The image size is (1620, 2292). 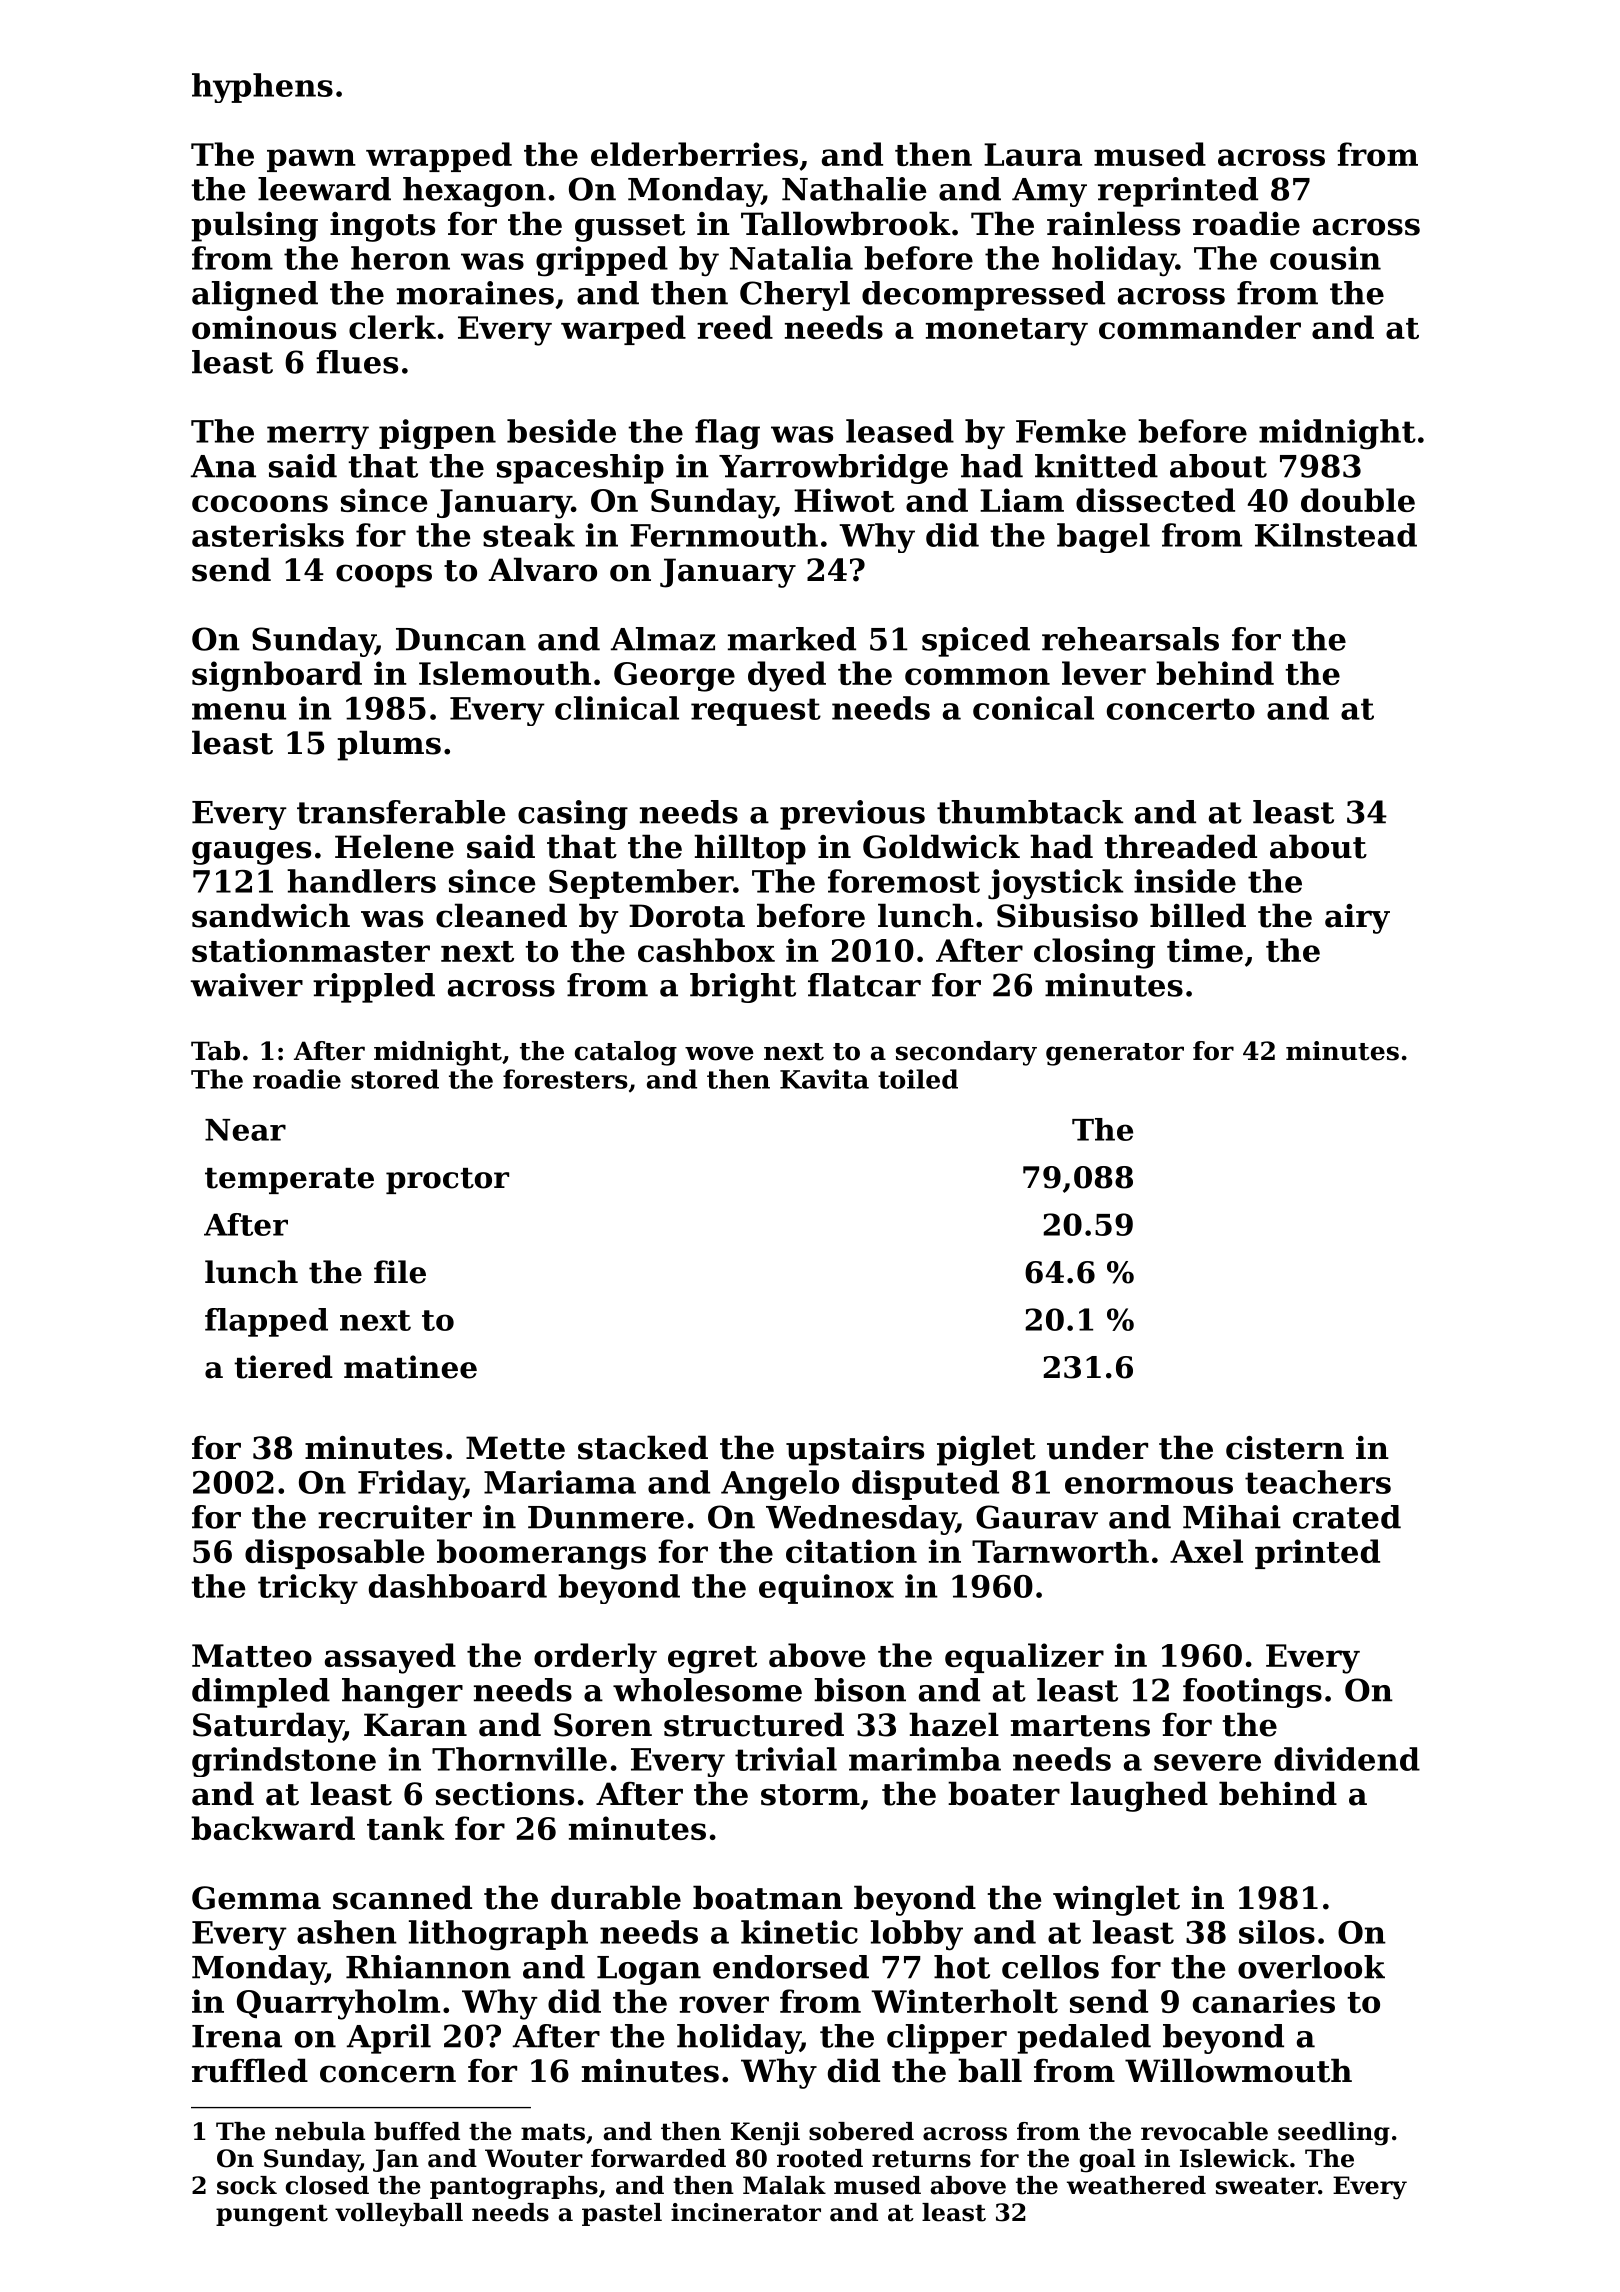 I want to click on decompressed, so click(x=983, y=296).
